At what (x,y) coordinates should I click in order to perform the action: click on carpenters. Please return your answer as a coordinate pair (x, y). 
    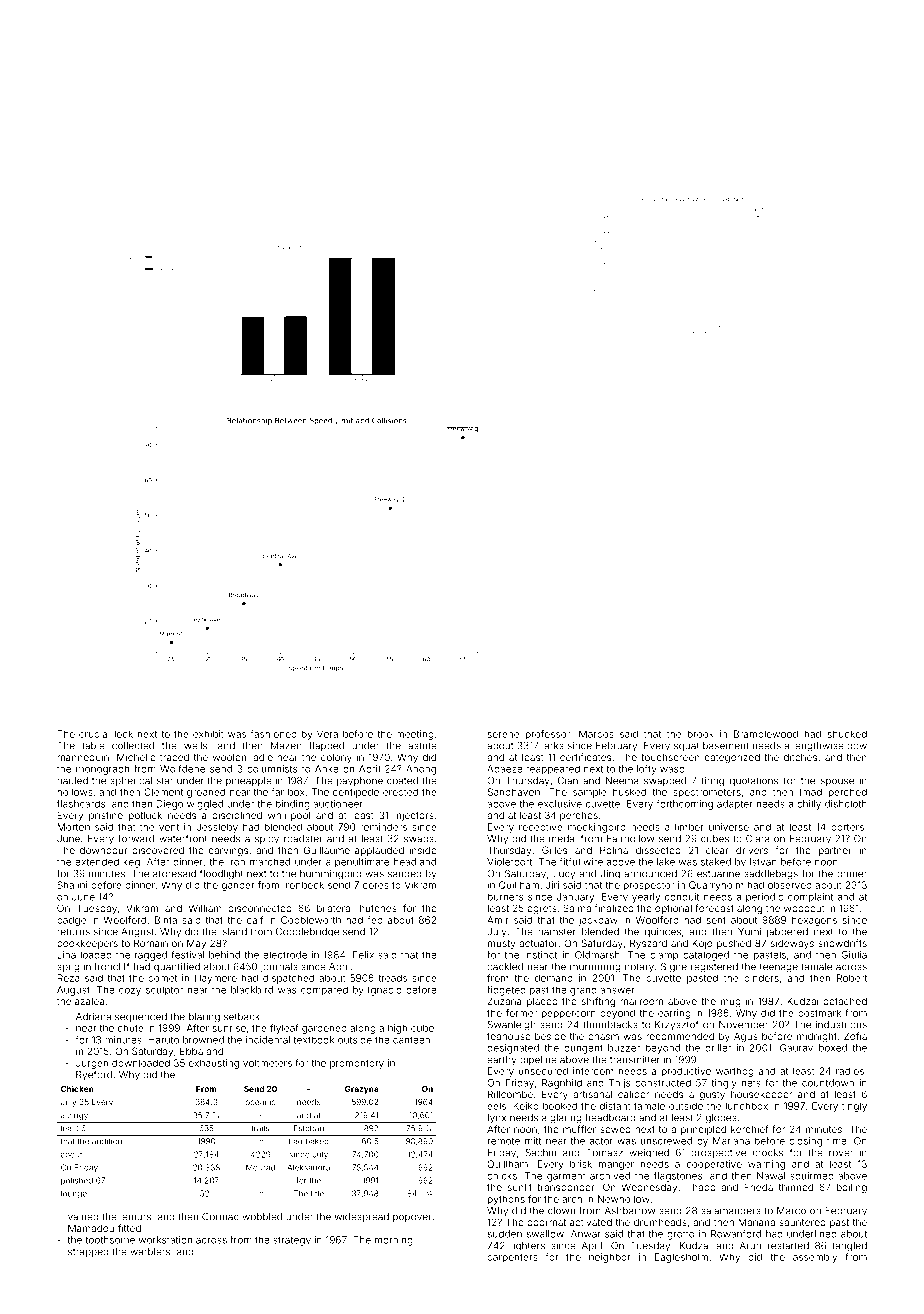
    Looking at the image, I should click on (512, 1258).
